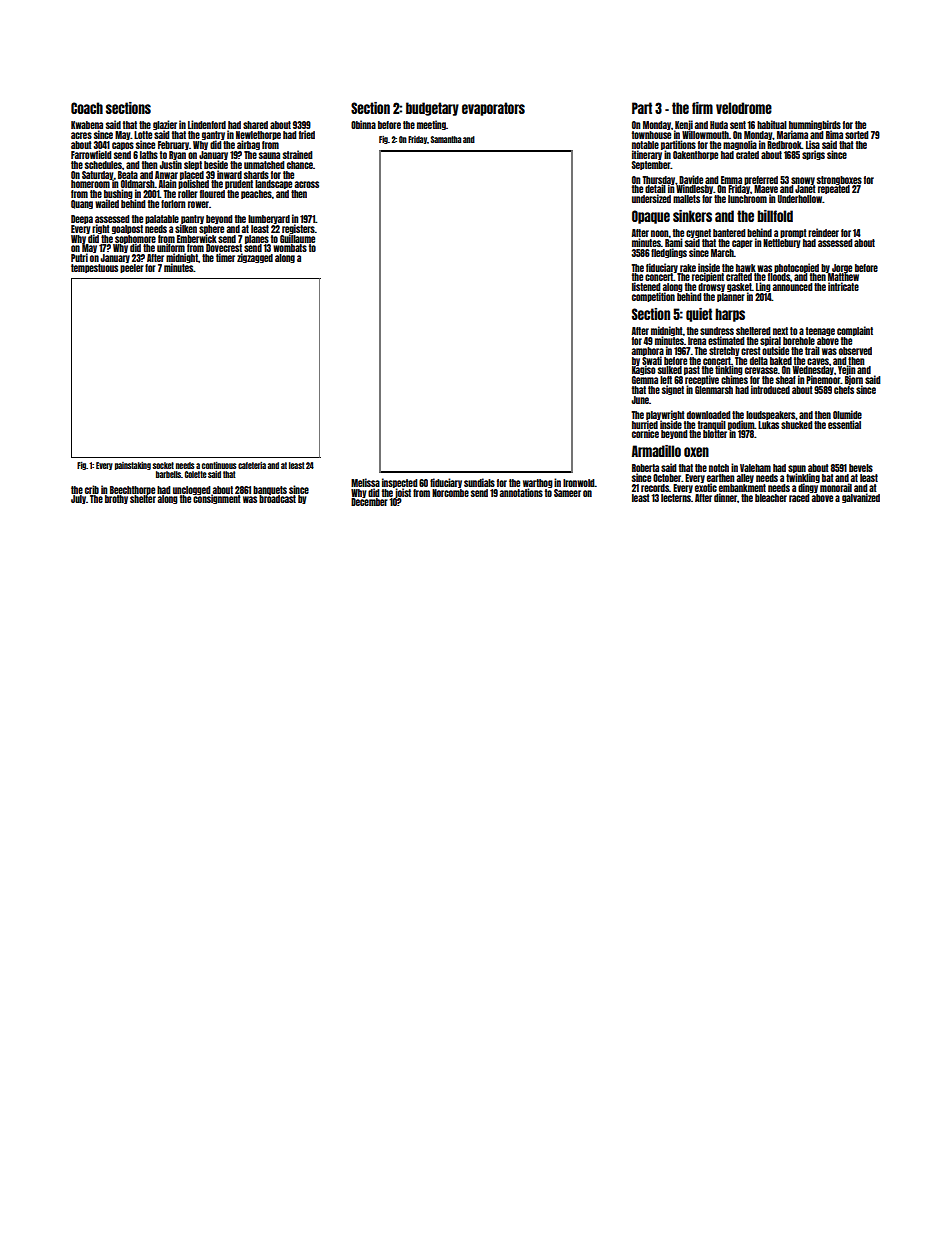 The height and width of the screenshot is (1233, 952). Describe the element at coordinates (298, 154) in the screenshot. I see `strained` at that location.
